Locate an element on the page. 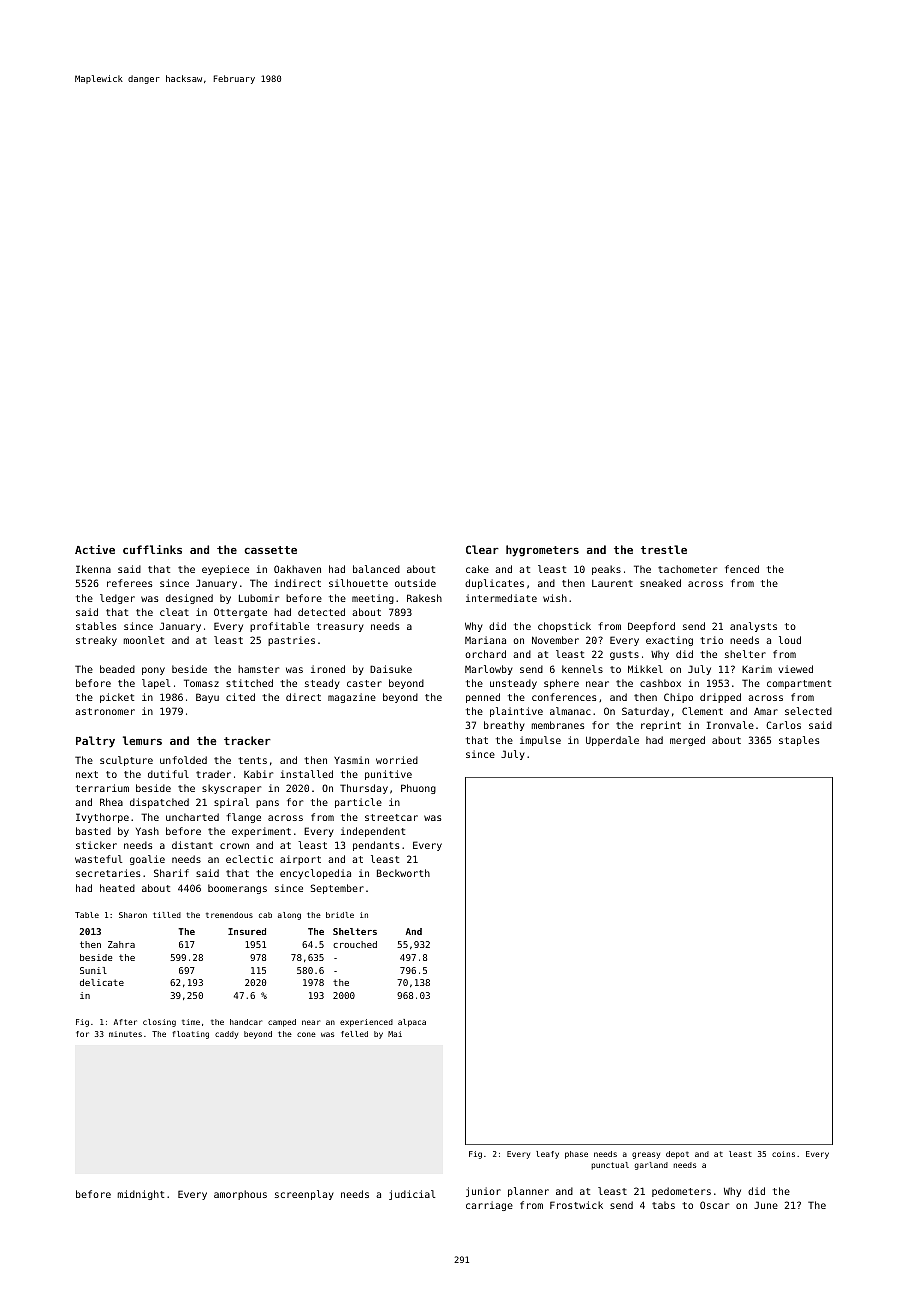 The height and width of the page is (1316, 908). astronomer is located at coordinates (105, 711).
